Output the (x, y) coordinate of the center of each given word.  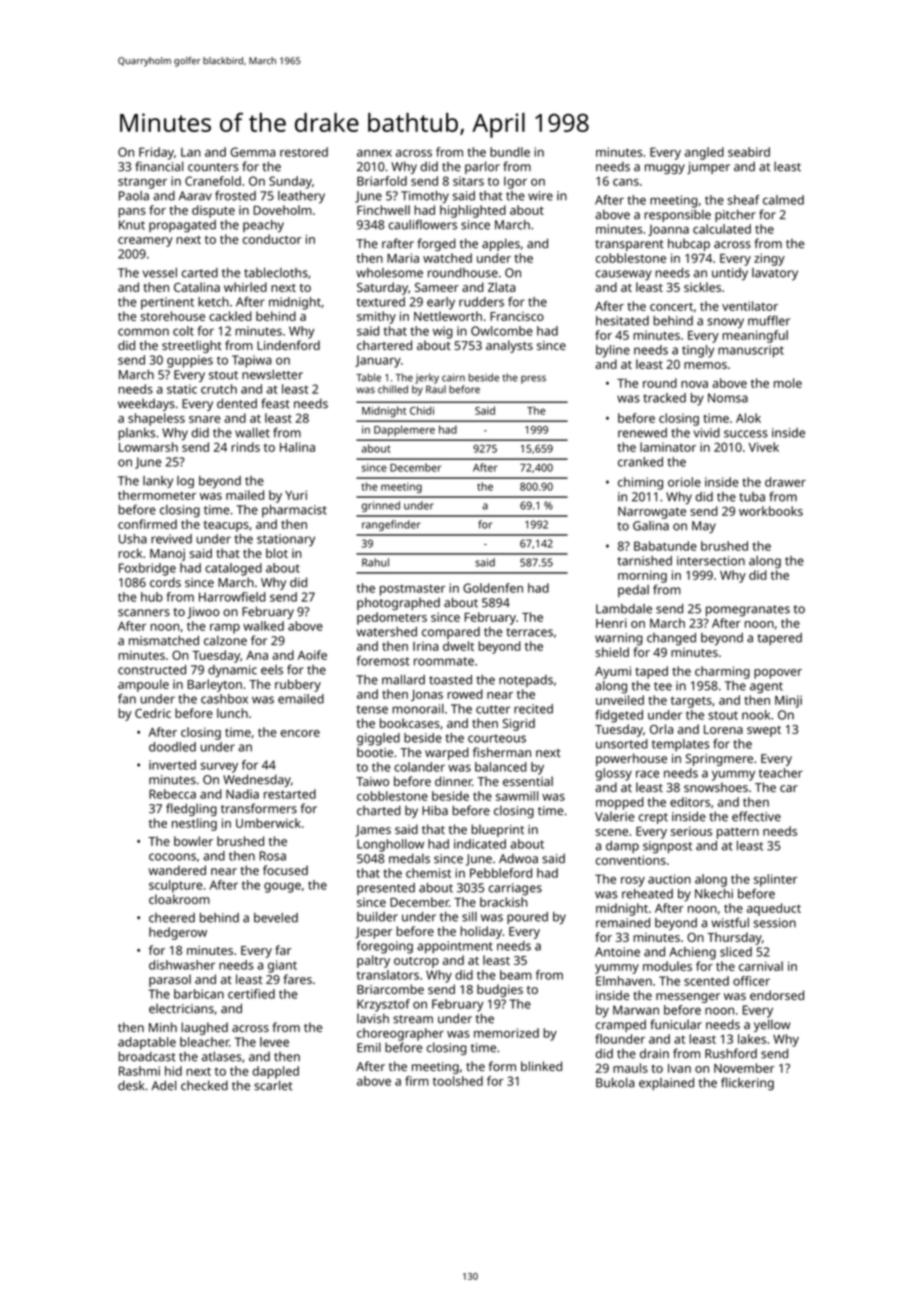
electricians (181, 1009)
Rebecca (172, 794)
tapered (780, 639)
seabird (749, 152)
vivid (707, 433)
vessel (160, 273)
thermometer (157, 495)
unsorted (622, 744)
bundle (510, 152)
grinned (381, 506)
